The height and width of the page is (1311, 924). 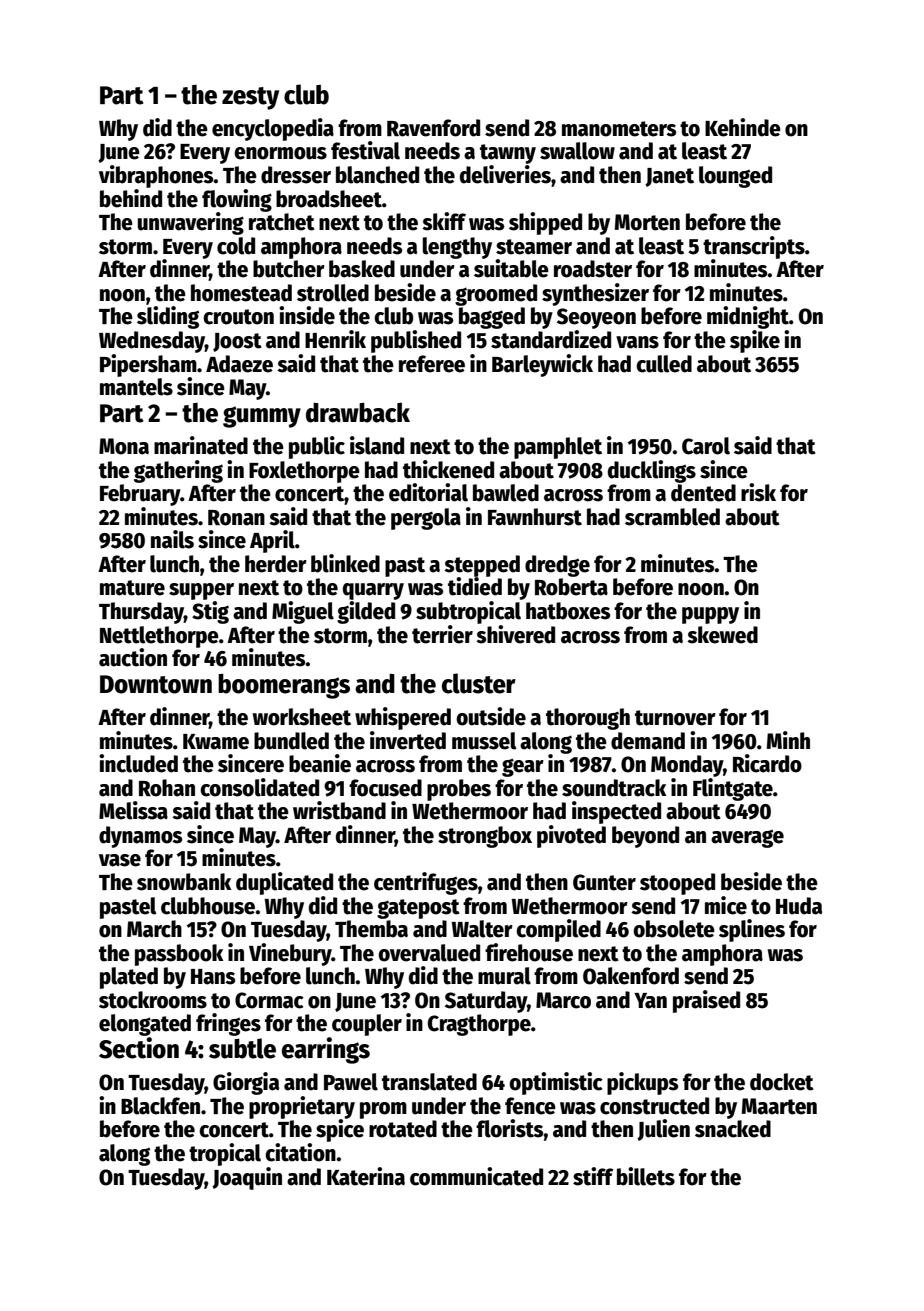 What do you see at coordinates (571, 836) in the page?
I see `pivoted` at bounding box center [571, 836].
